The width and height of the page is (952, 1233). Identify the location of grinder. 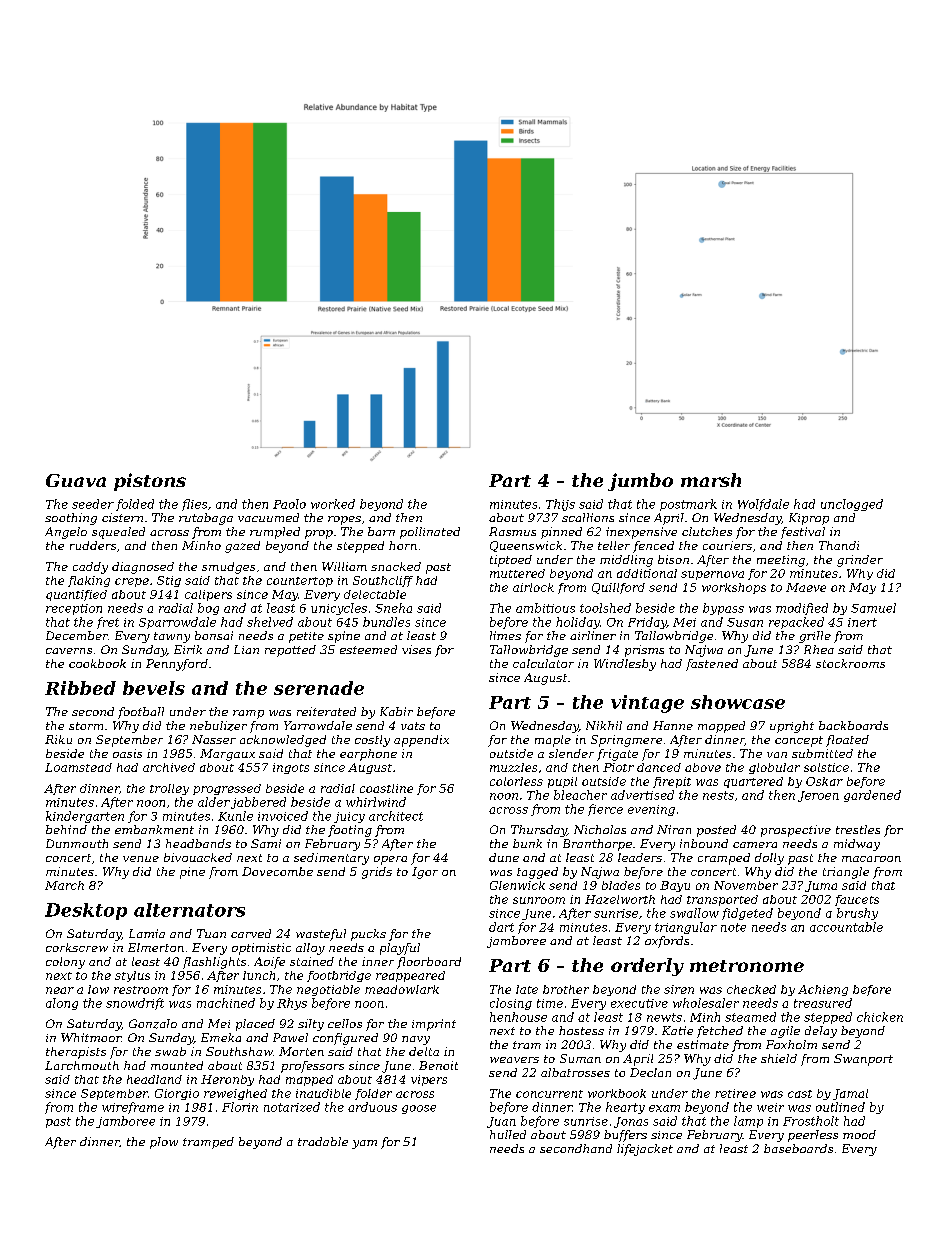
(860, 561).
